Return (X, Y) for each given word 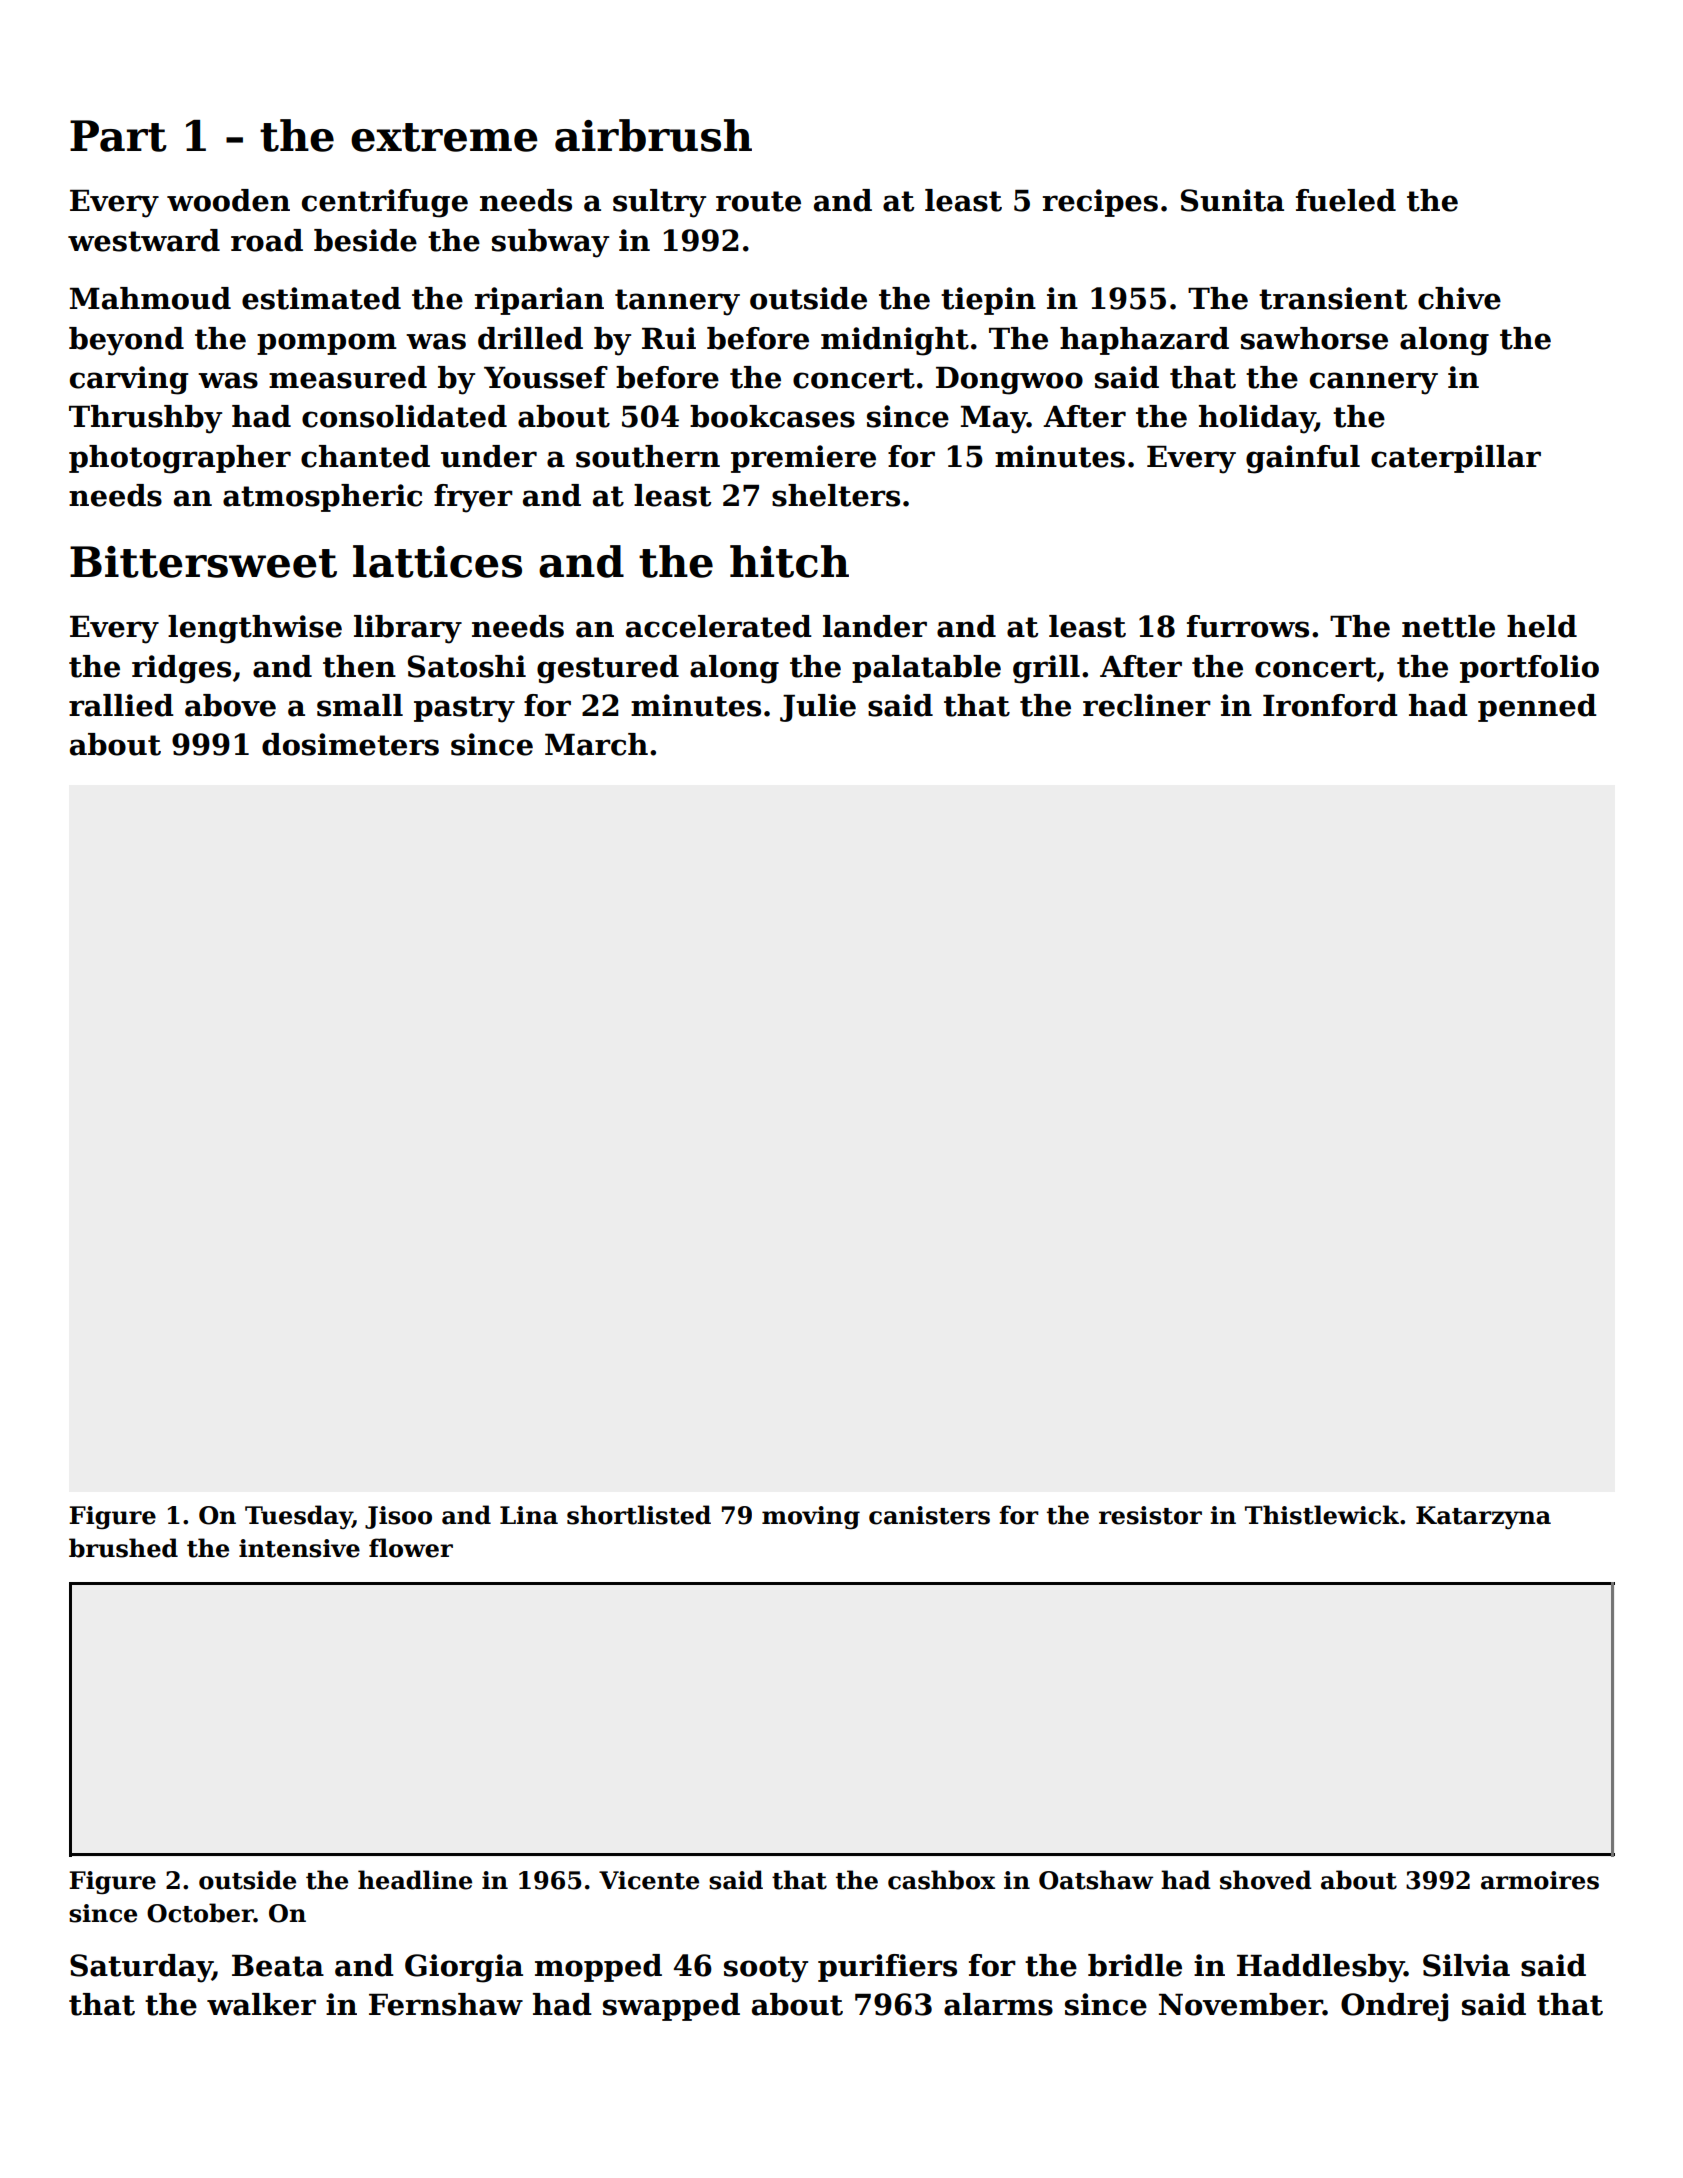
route (758, 201)
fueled (1346, 200)
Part (118, 136)
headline (415, 1880)
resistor (1150, 1515)
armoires (1540, 1880)
